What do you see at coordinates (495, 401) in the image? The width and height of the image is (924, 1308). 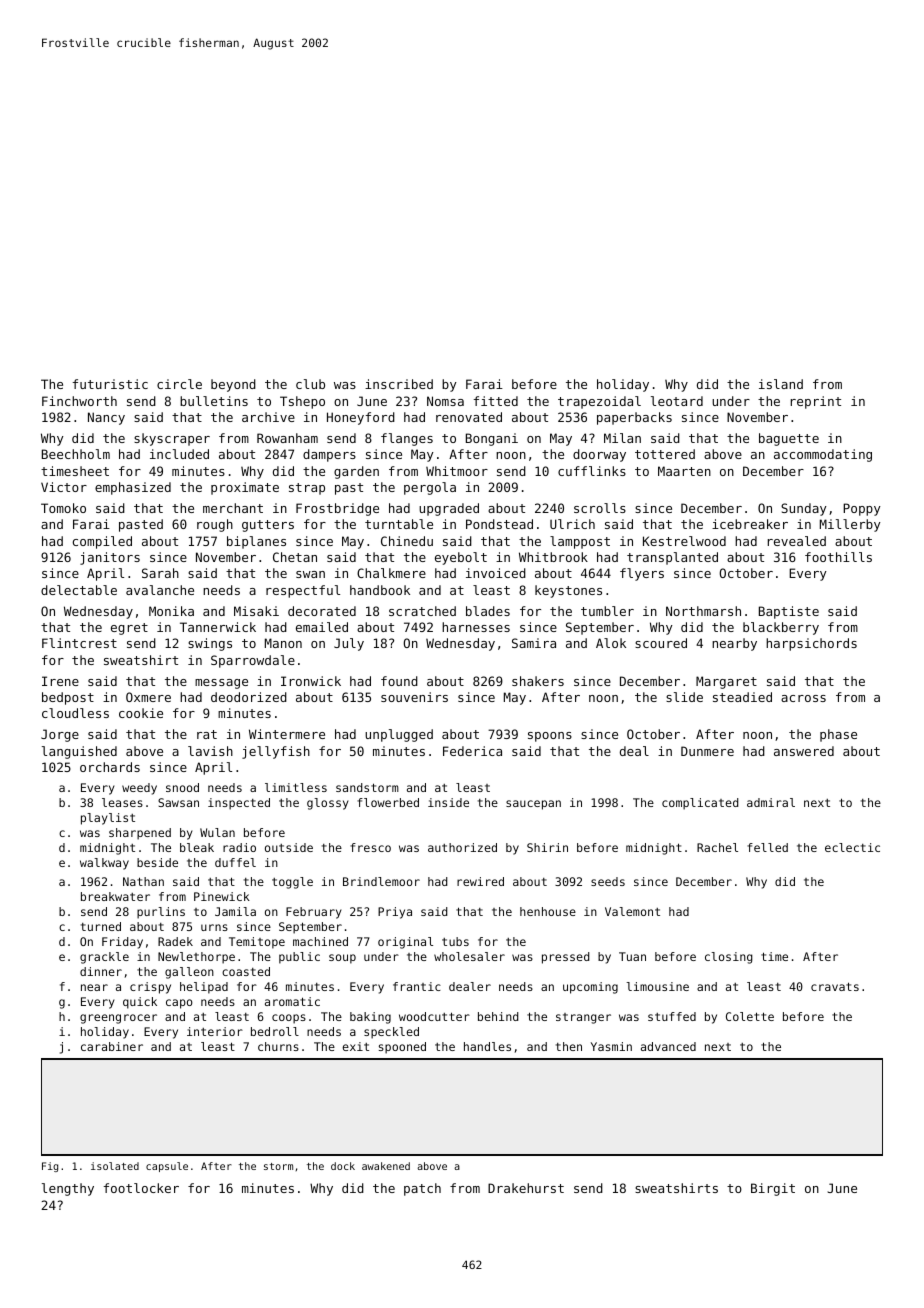 I see `fitted` at bounding box center [495, 401].
